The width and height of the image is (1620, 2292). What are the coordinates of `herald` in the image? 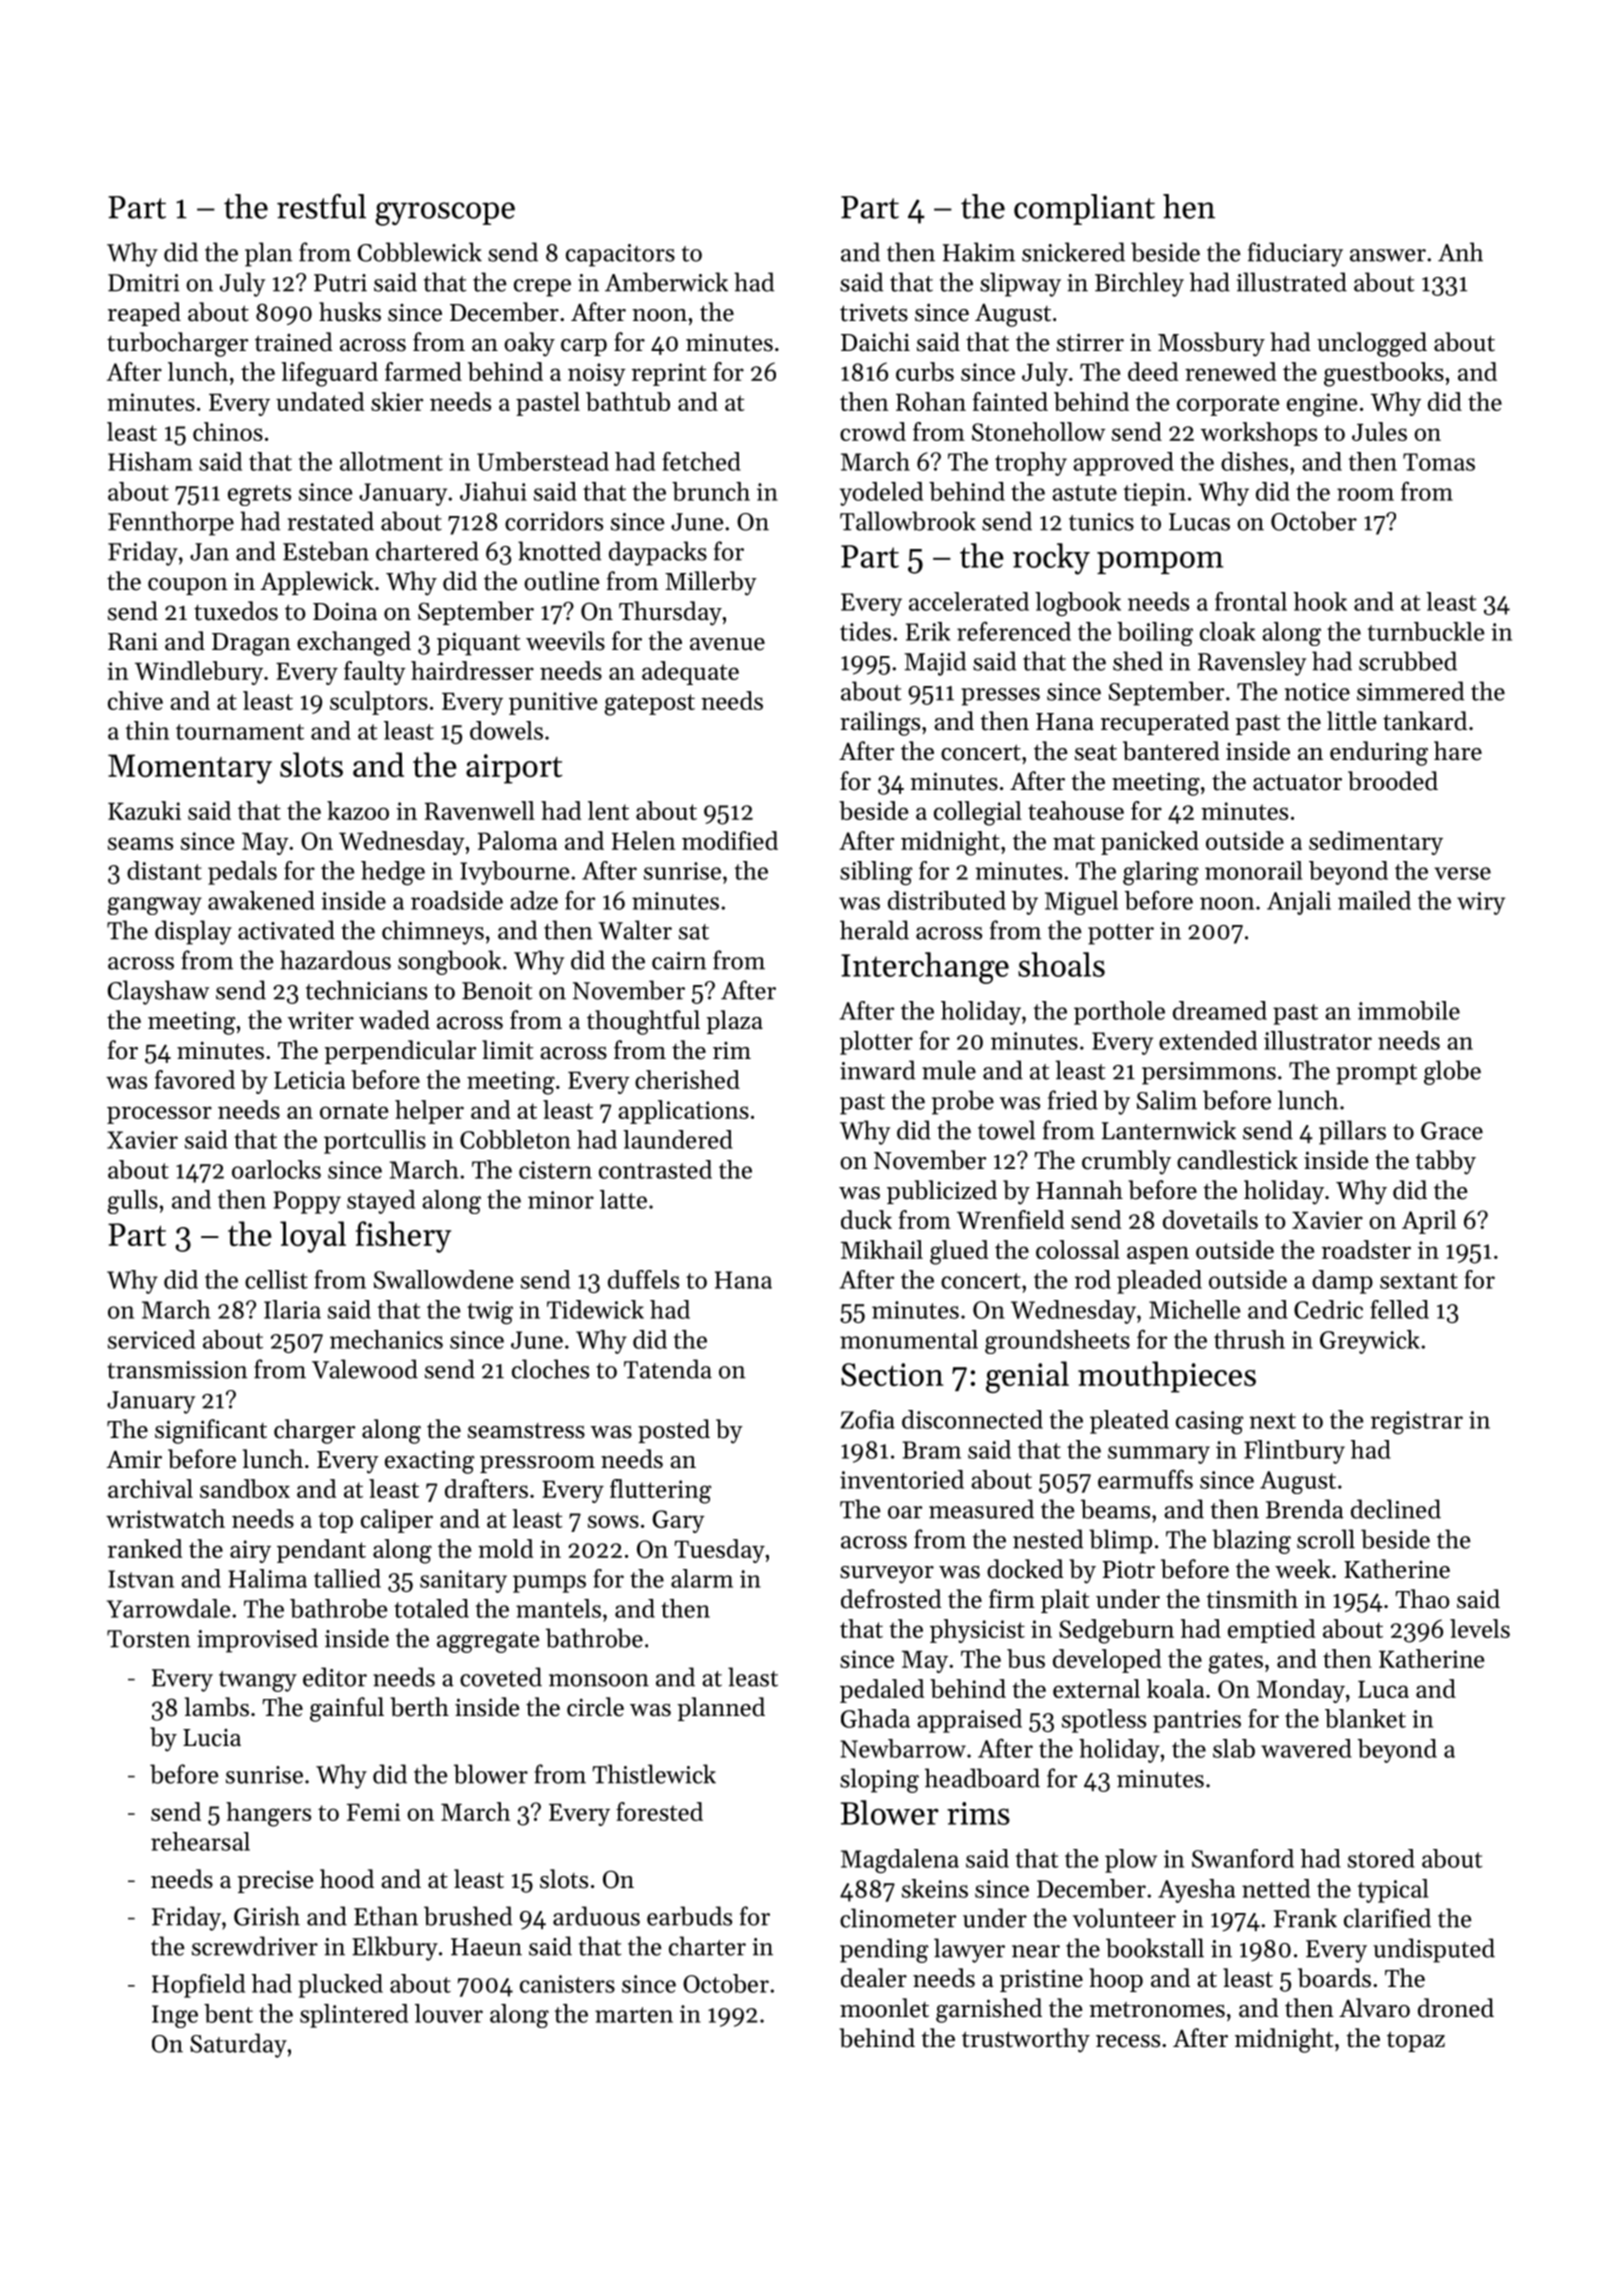 It's located at (874, 930).
